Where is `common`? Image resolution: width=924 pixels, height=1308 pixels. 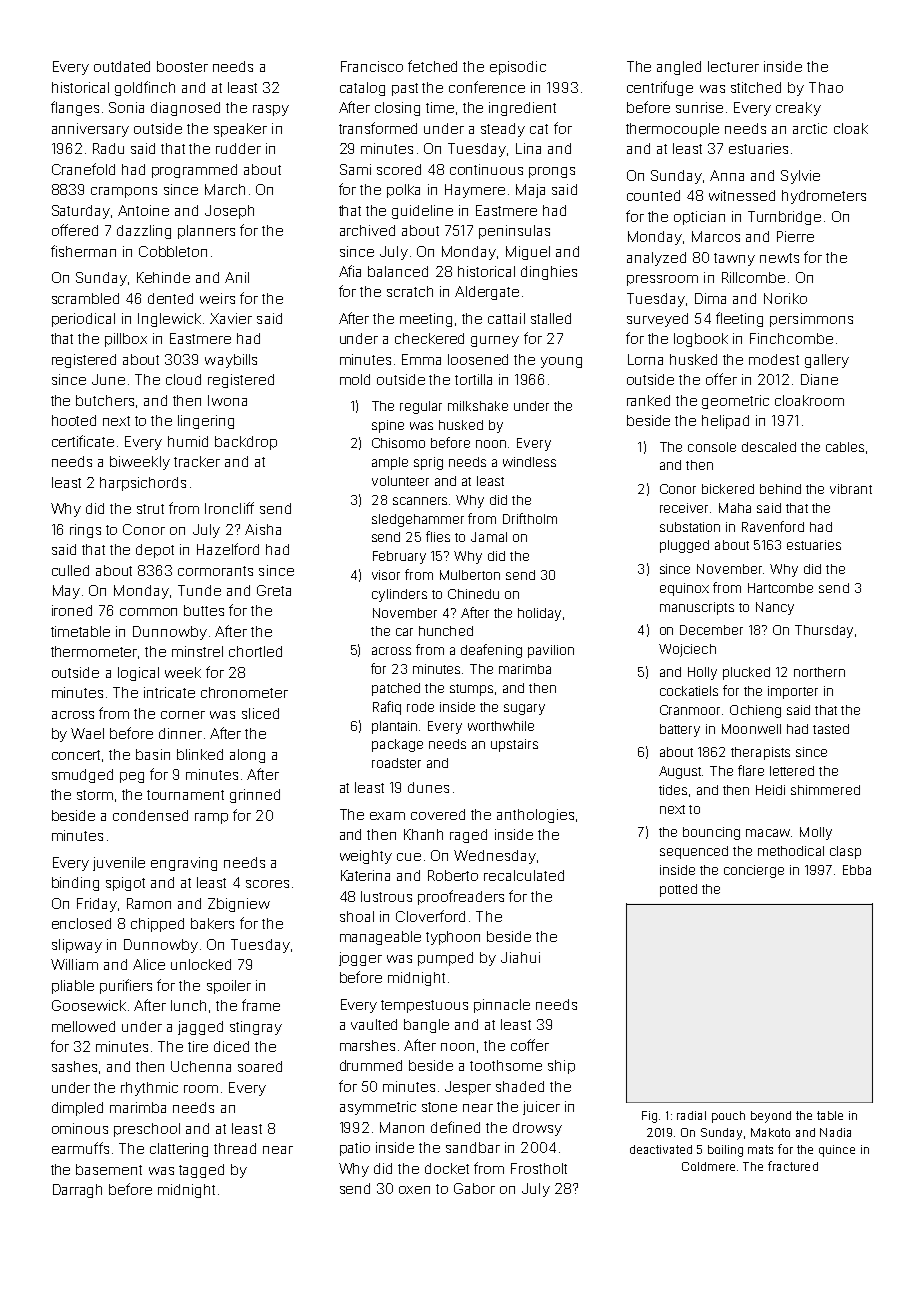
common is located at coordinates (148, 612).
